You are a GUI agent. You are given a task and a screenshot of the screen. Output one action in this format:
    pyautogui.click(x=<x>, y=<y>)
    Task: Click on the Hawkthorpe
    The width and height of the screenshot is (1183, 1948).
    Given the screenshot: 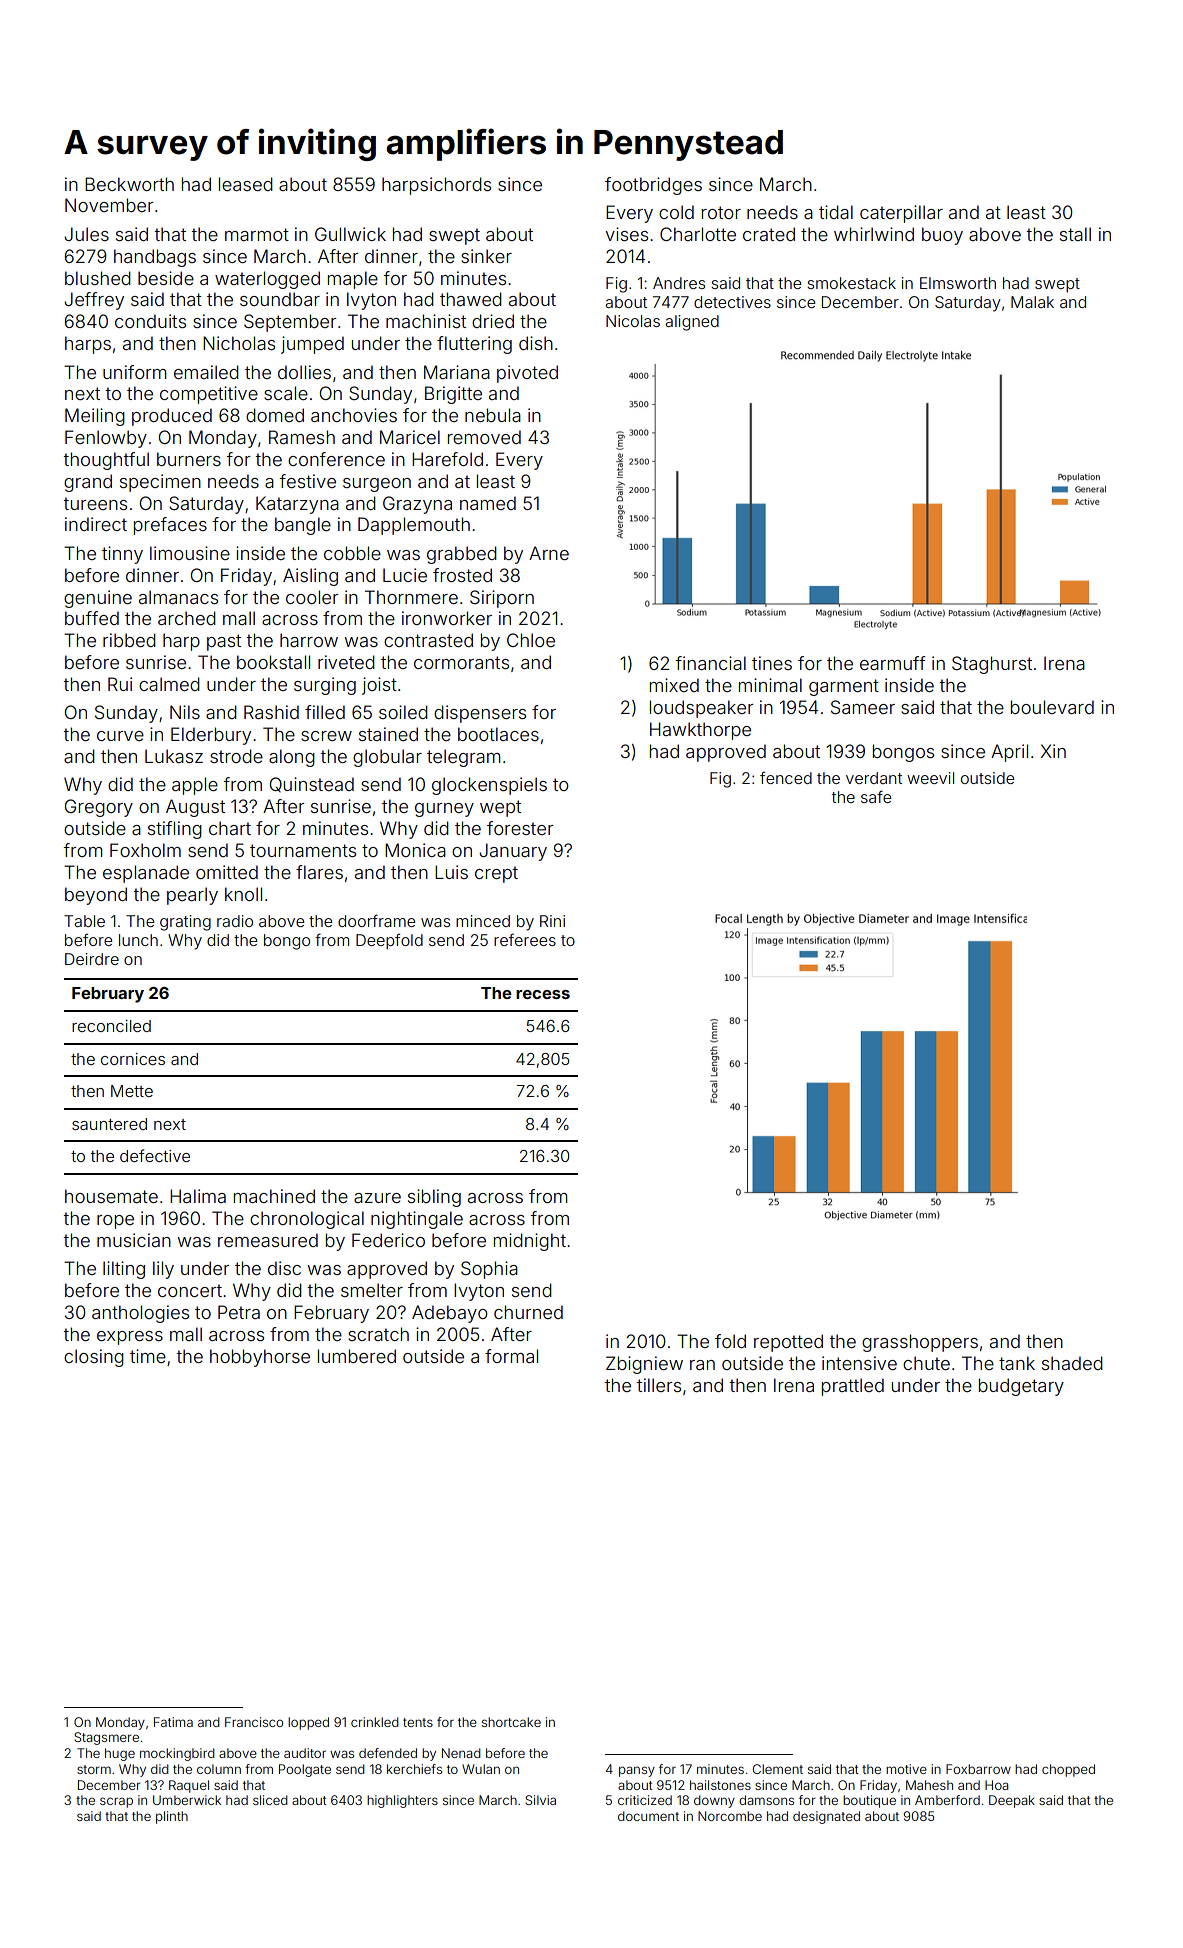 What is the action you would take?
    pyautogui.click(x=700, y=731)
